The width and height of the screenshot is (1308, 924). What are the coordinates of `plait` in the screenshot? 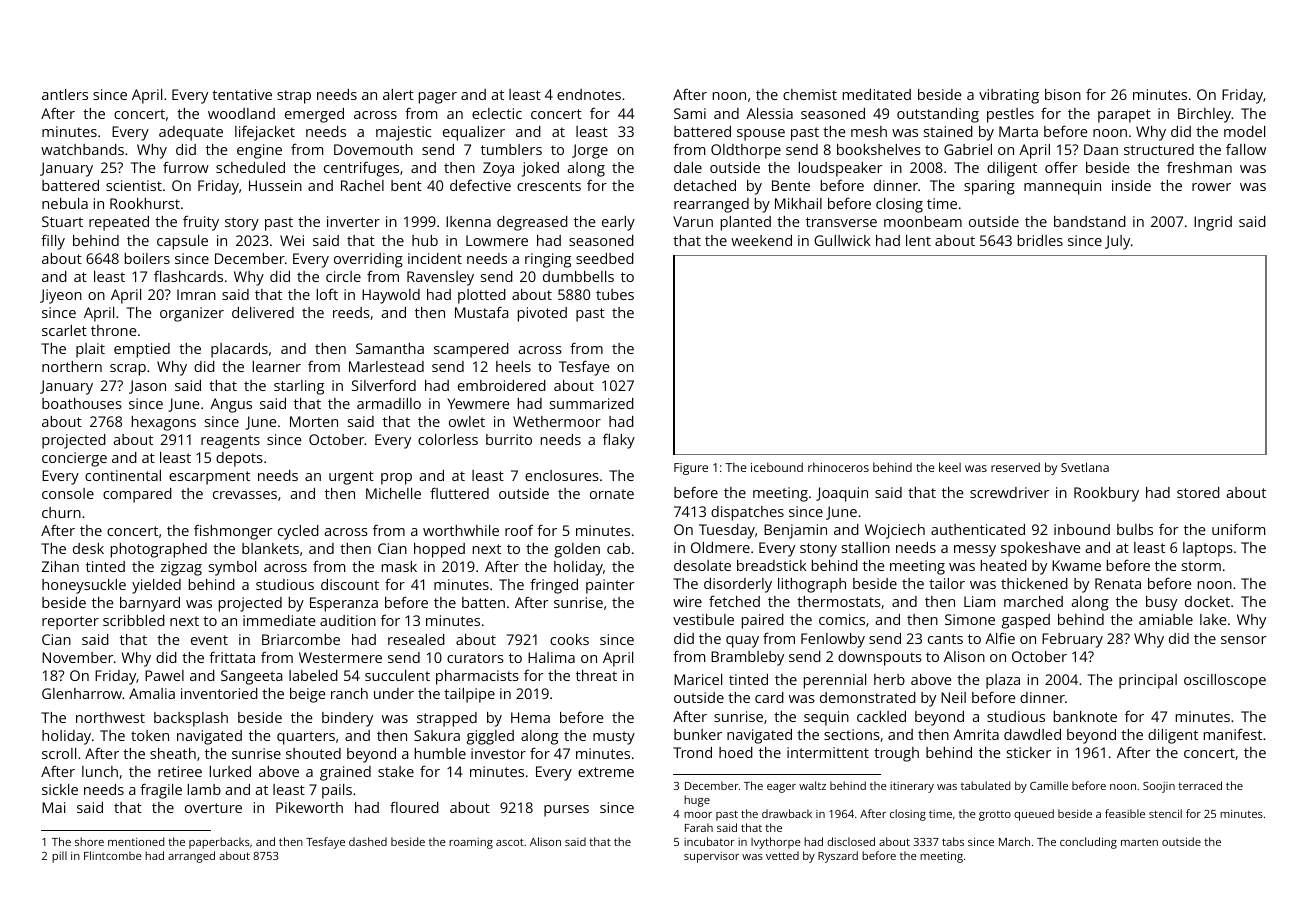 It's located at (90, 350).
